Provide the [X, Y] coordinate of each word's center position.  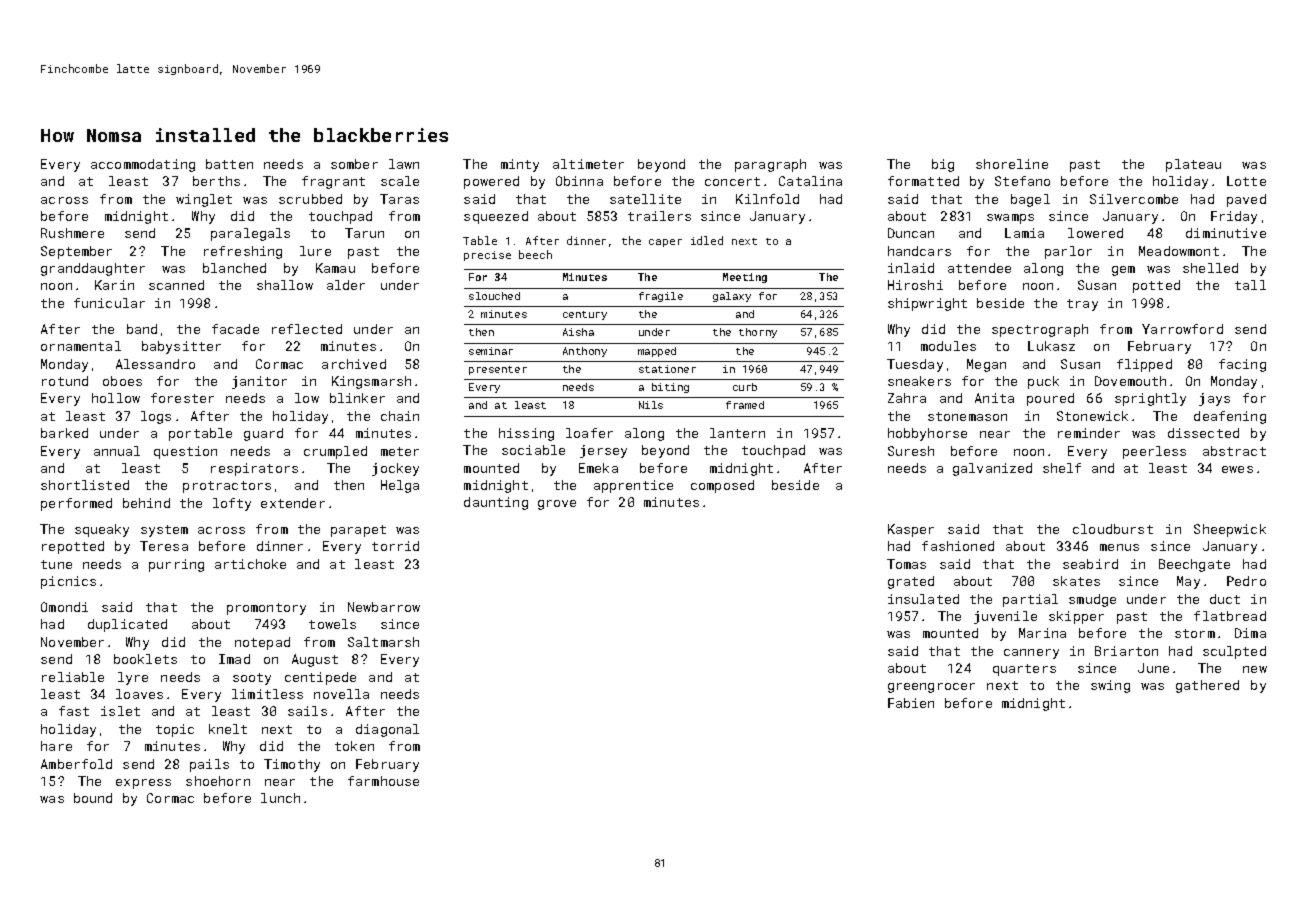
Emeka [598, 468]
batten [229, 164]
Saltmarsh [383, 642]
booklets [145, 659]
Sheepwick [1230, 530]
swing [1110, 686]
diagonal [387, 730]
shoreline [1012, 164]
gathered [1207, 686]
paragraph [770, 165]
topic [175, 730]
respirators [254, 469]
